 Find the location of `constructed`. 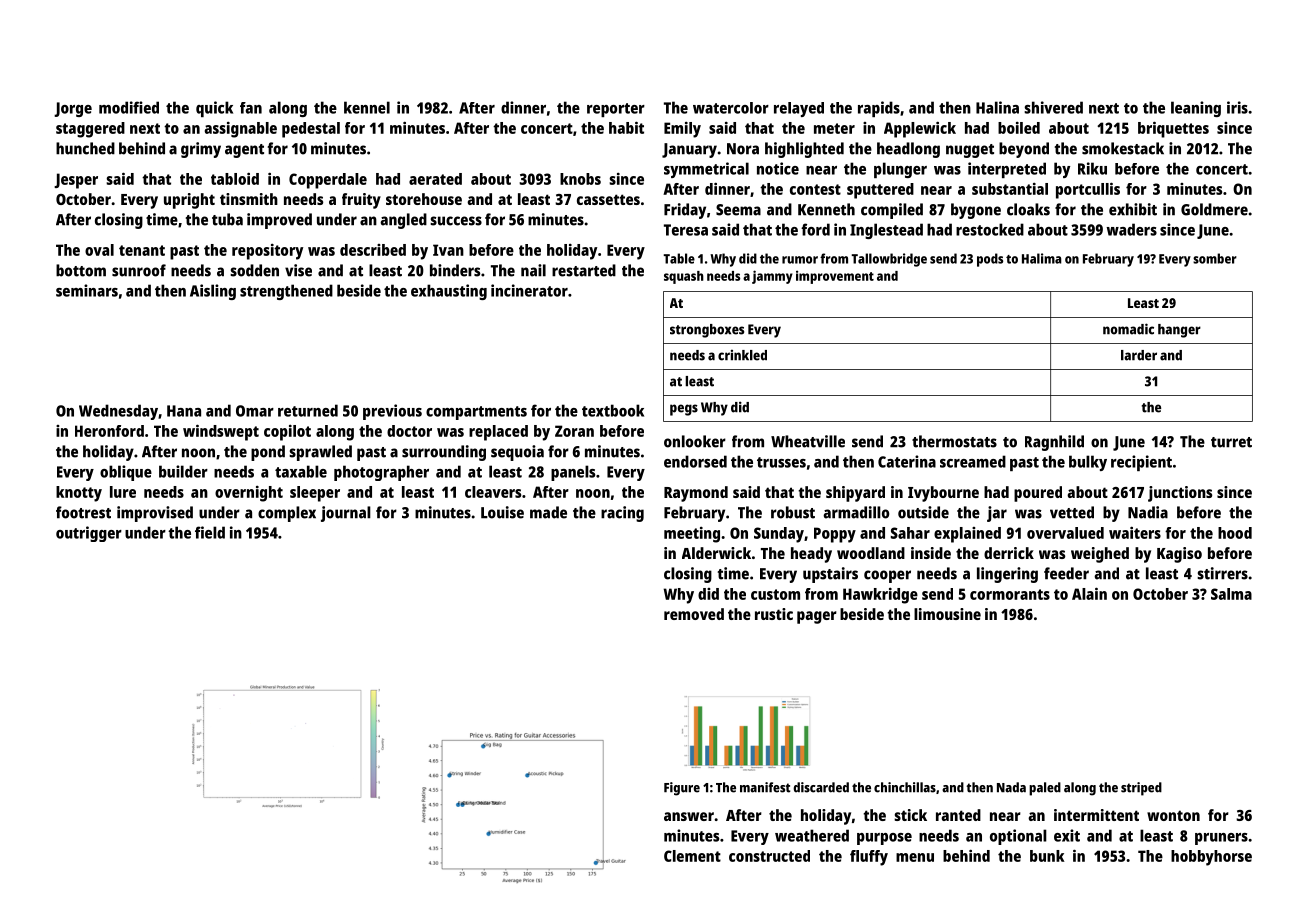

constructed is located at coordinates (769, 856).
